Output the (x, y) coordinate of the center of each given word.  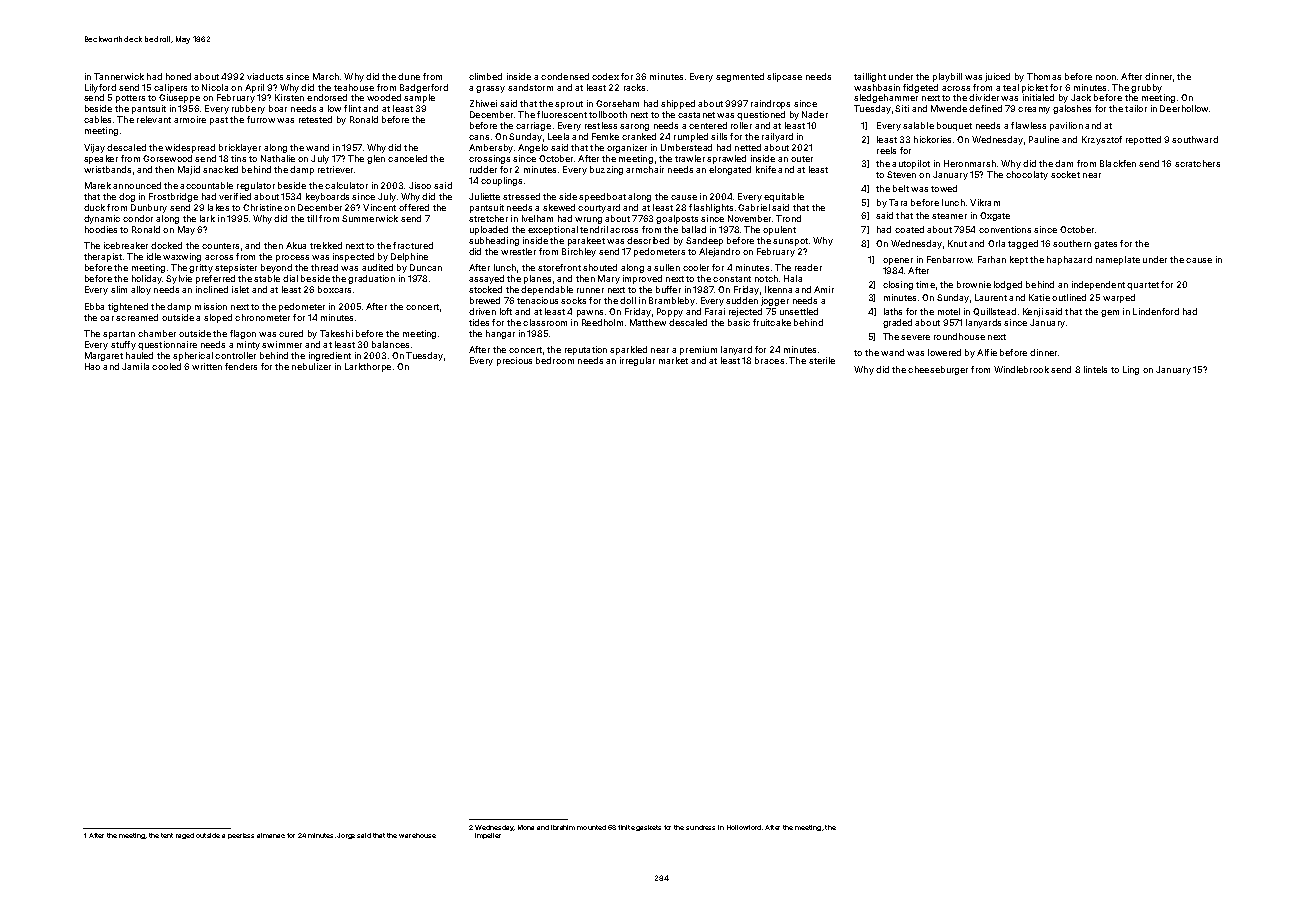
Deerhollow (1184, 108)
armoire (190, 119)
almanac (271, 835)
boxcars (334, 289)
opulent (779, 230)
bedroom (555, 360)
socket (1065, 174)
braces (769, 360)
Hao (92, 366)
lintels (1095, 369)
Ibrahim (563, 827)
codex (605, 76)
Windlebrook (1021, 369)
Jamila (135, 366)
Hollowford (744, 827)
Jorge (346, 836)
